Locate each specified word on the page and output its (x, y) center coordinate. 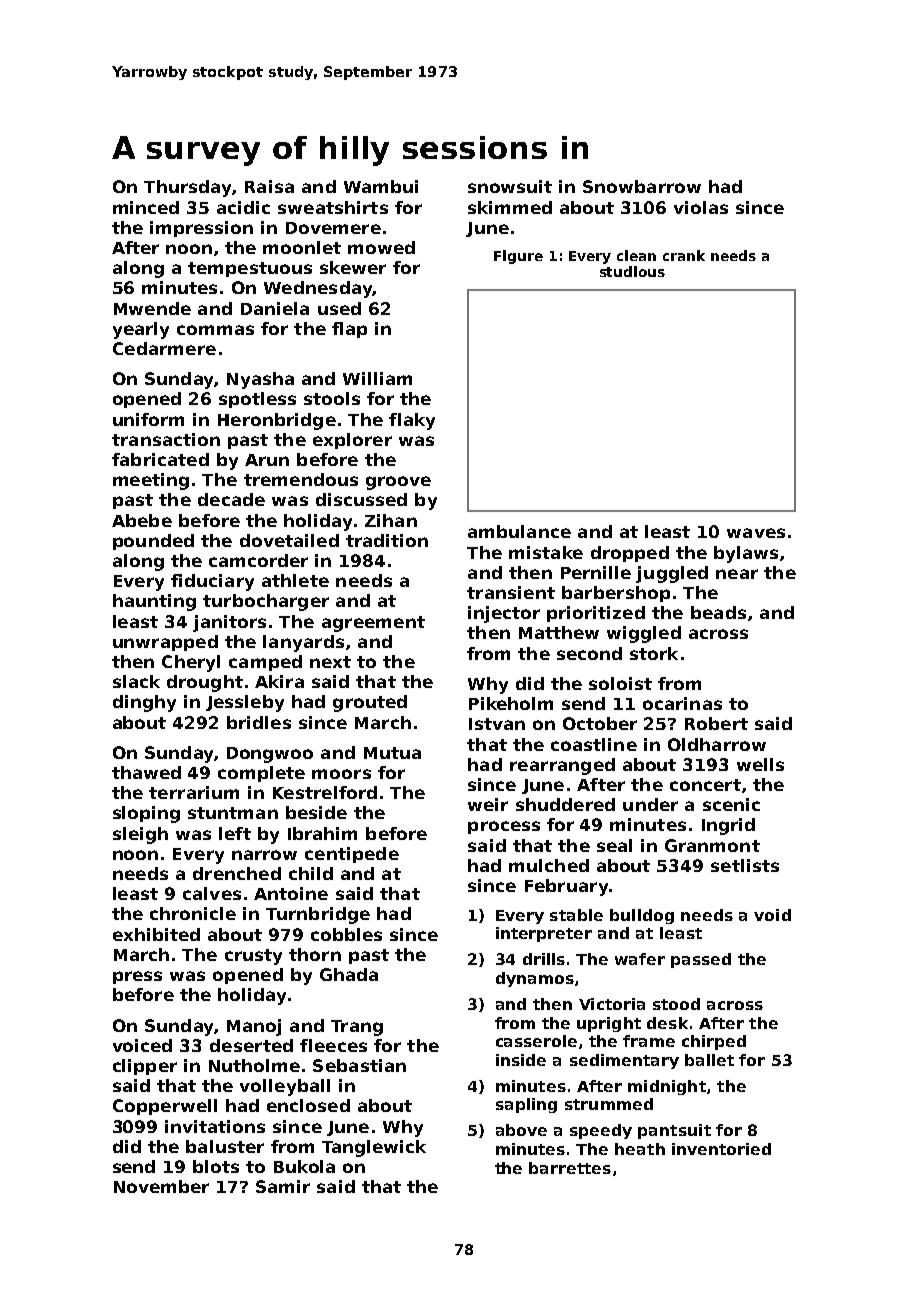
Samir (283, 1186)
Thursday (187, 188)
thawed (146, 772)
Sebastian (359, 1065)
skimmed (510, 207)
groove (398, 483)
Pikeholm (511, 703)
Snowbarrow (642, 186)
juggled (672, 574)
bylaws (746, 554)
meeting (151, 481)
